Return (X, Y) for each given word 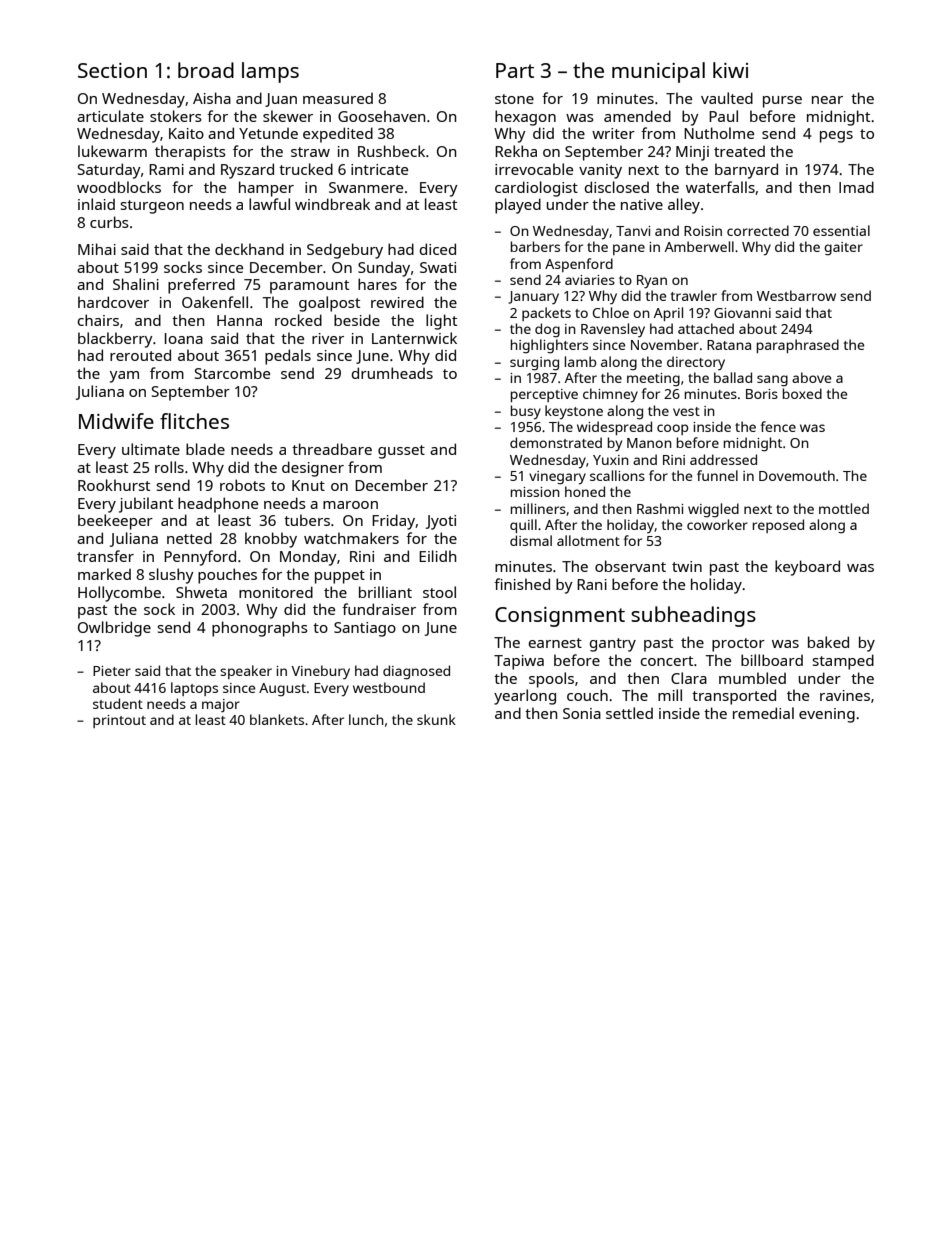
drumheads (392, 373)
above (811, 377)
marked (104, 574)
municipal (658, 72)
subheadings (693, 616)
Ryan (652, 282)
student (118, 703)
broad (206, 70)
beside (357, 320)
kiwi (730, 70)
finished (522, 584)
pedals (288, 357)
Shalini (136, 284)
